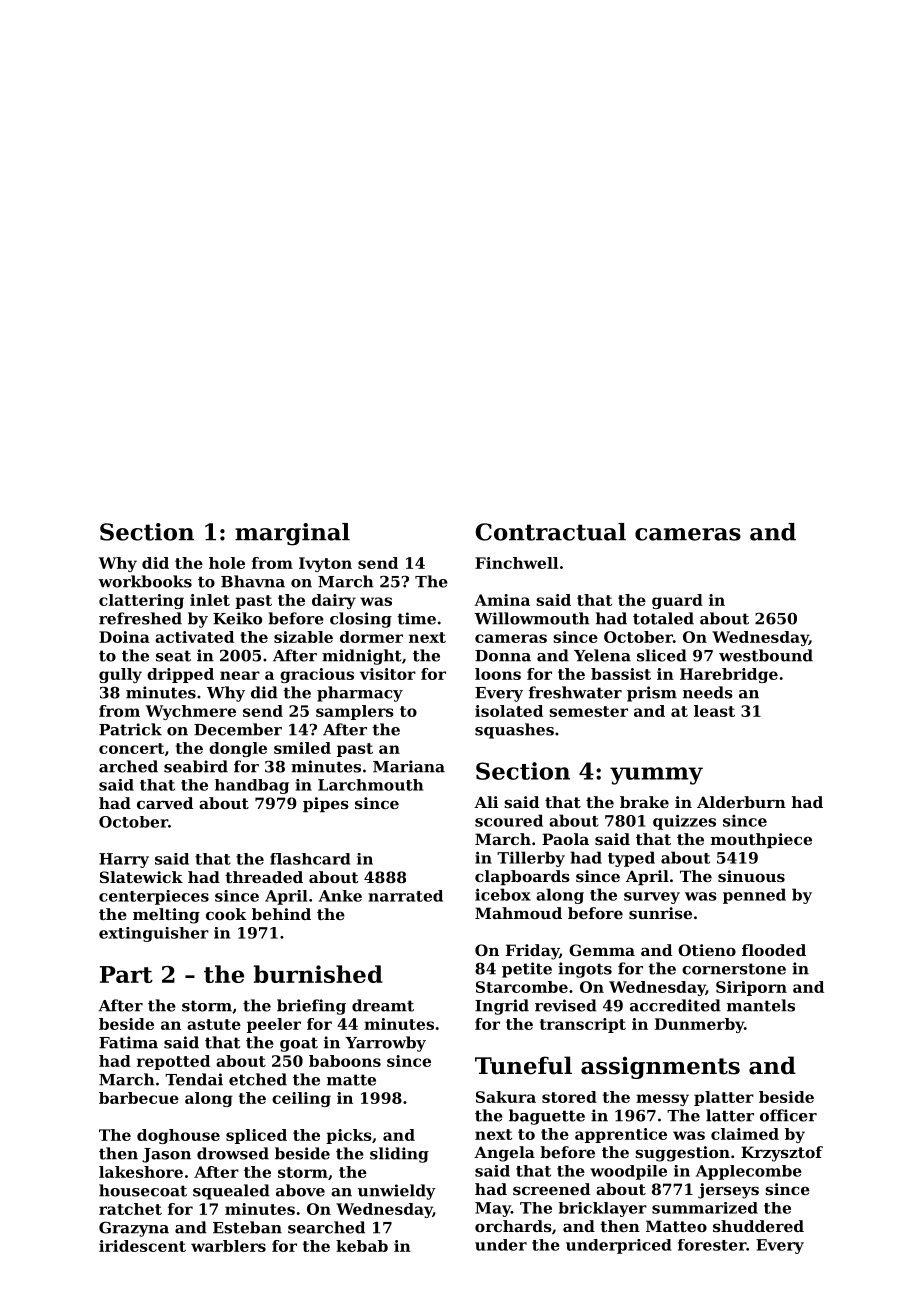 The width and height of the image is (924, 1308). Describe the element at coordinates (506, 1097) in the image. I see `Sakura` at that location.
